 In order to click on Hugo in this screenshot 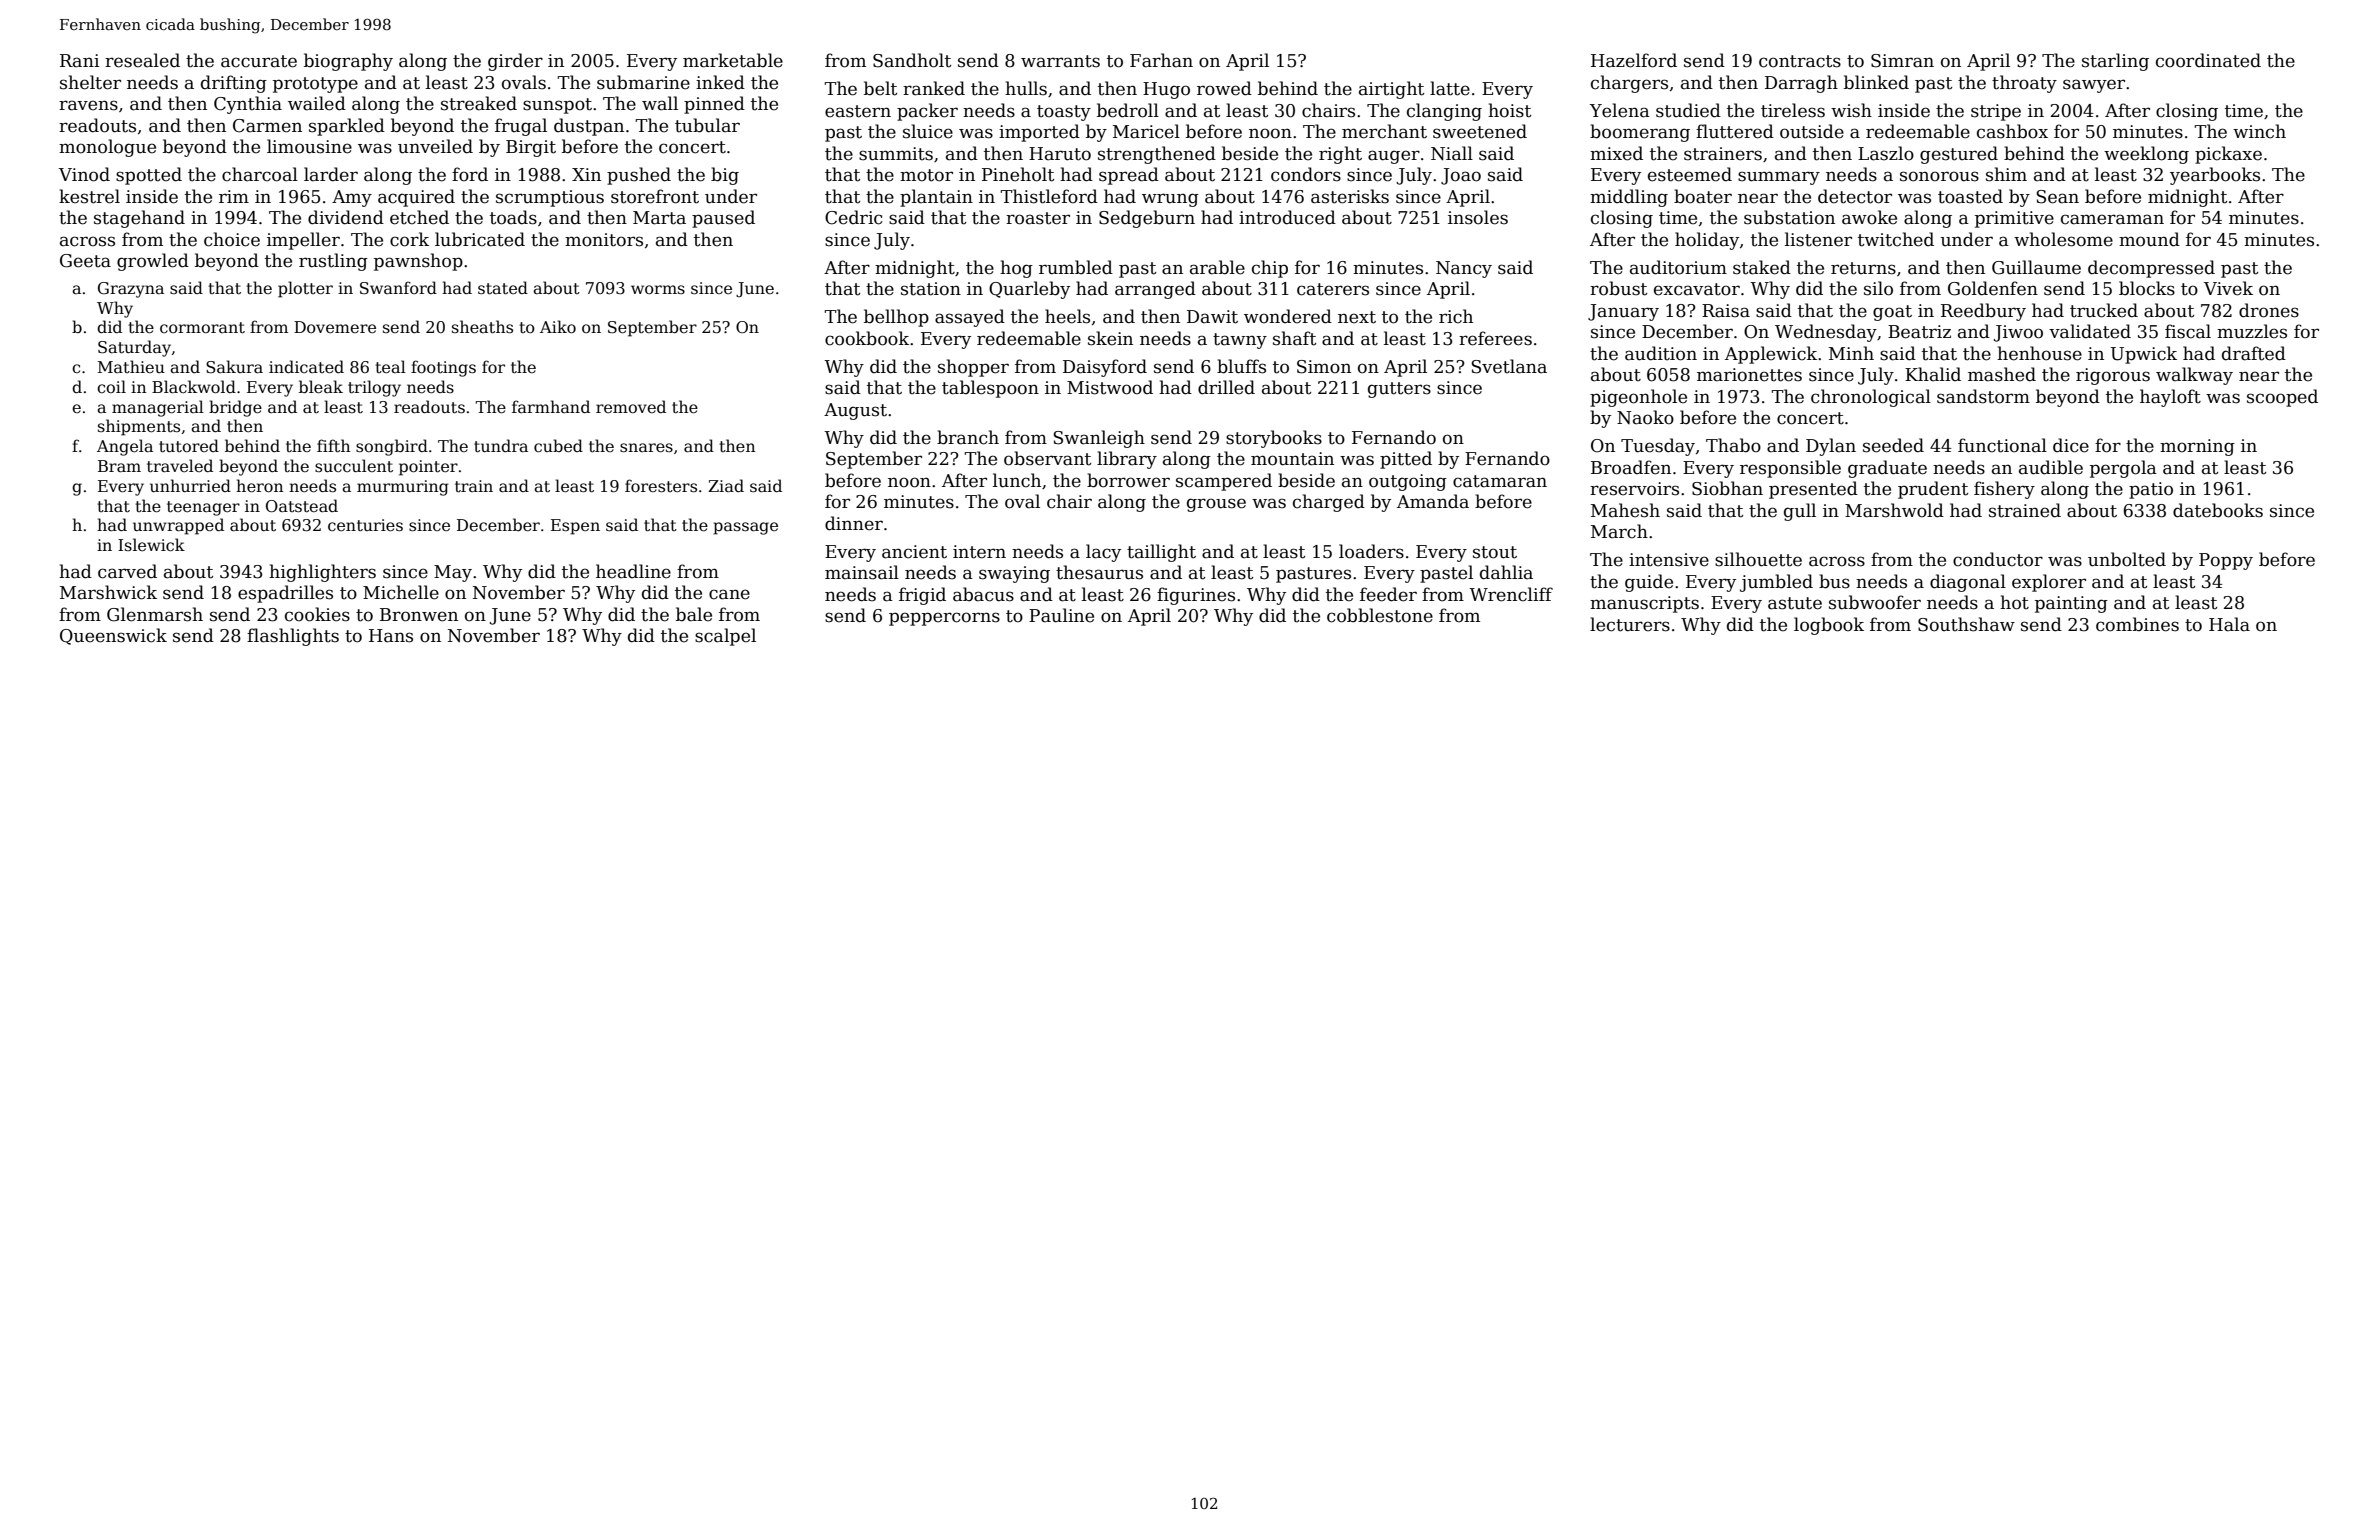, I will do `click(1166, 90)`.
